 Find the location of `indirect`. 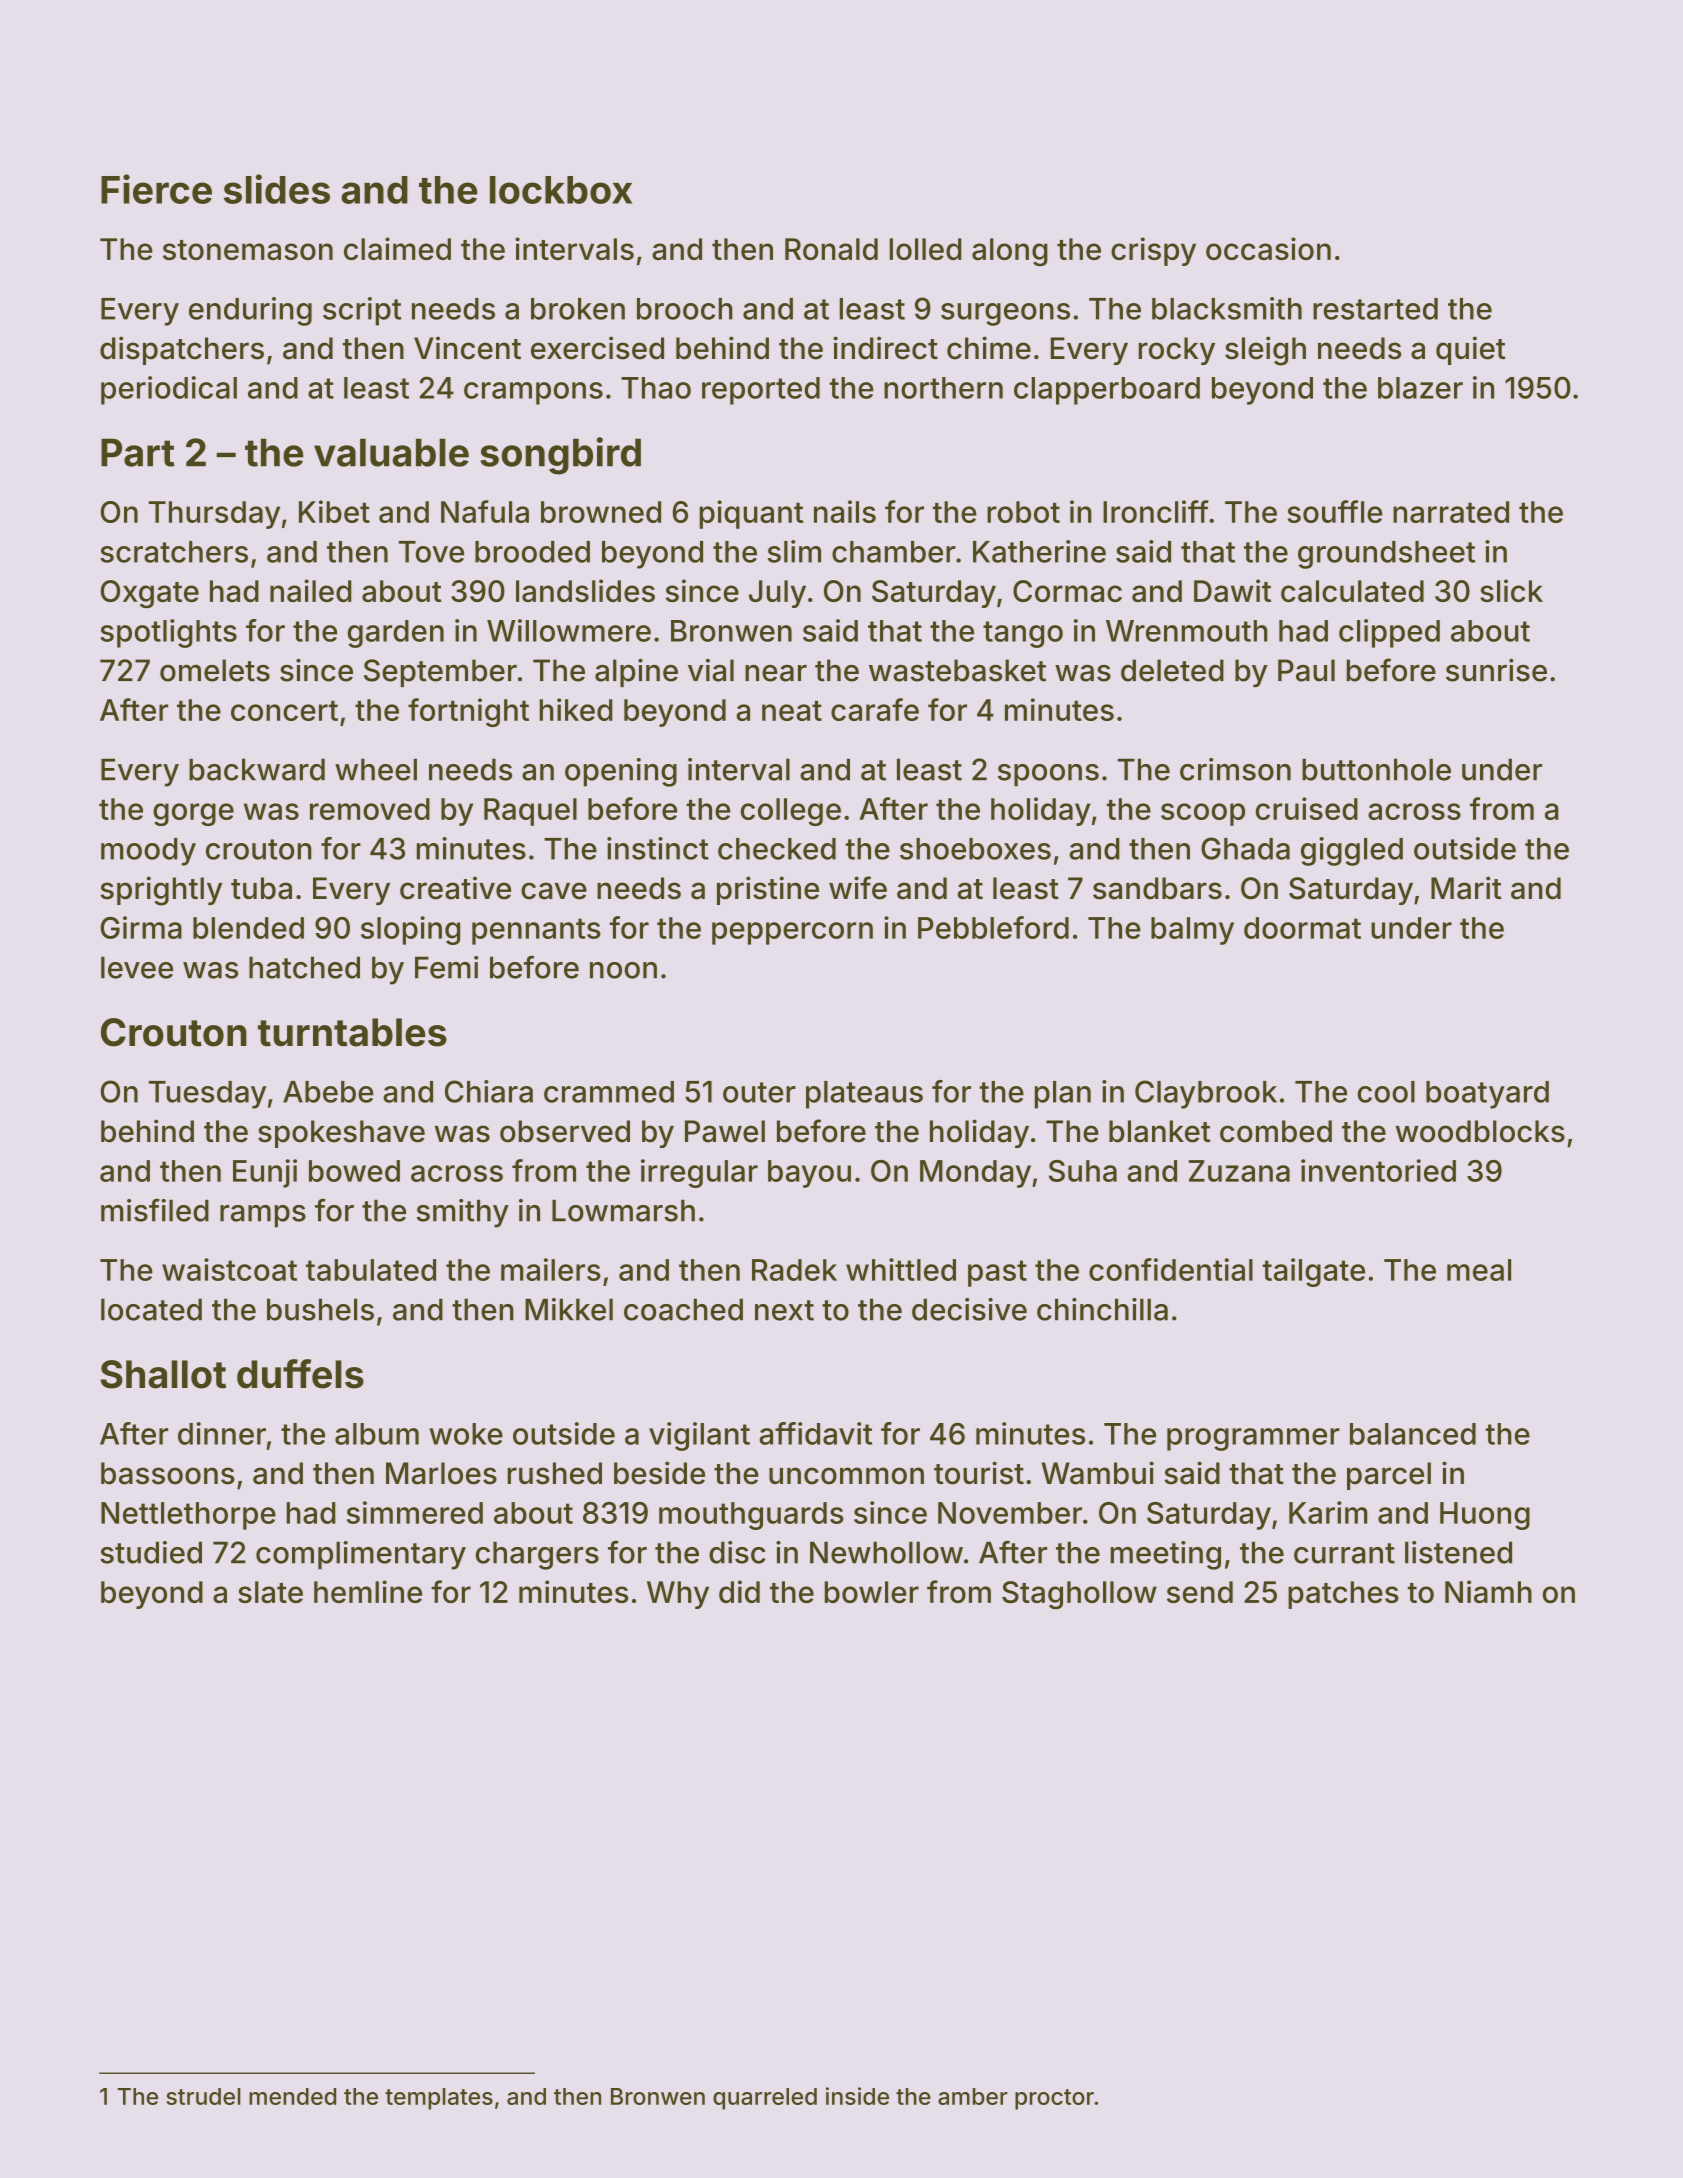

indirect is located at coordinates (885, 348).
